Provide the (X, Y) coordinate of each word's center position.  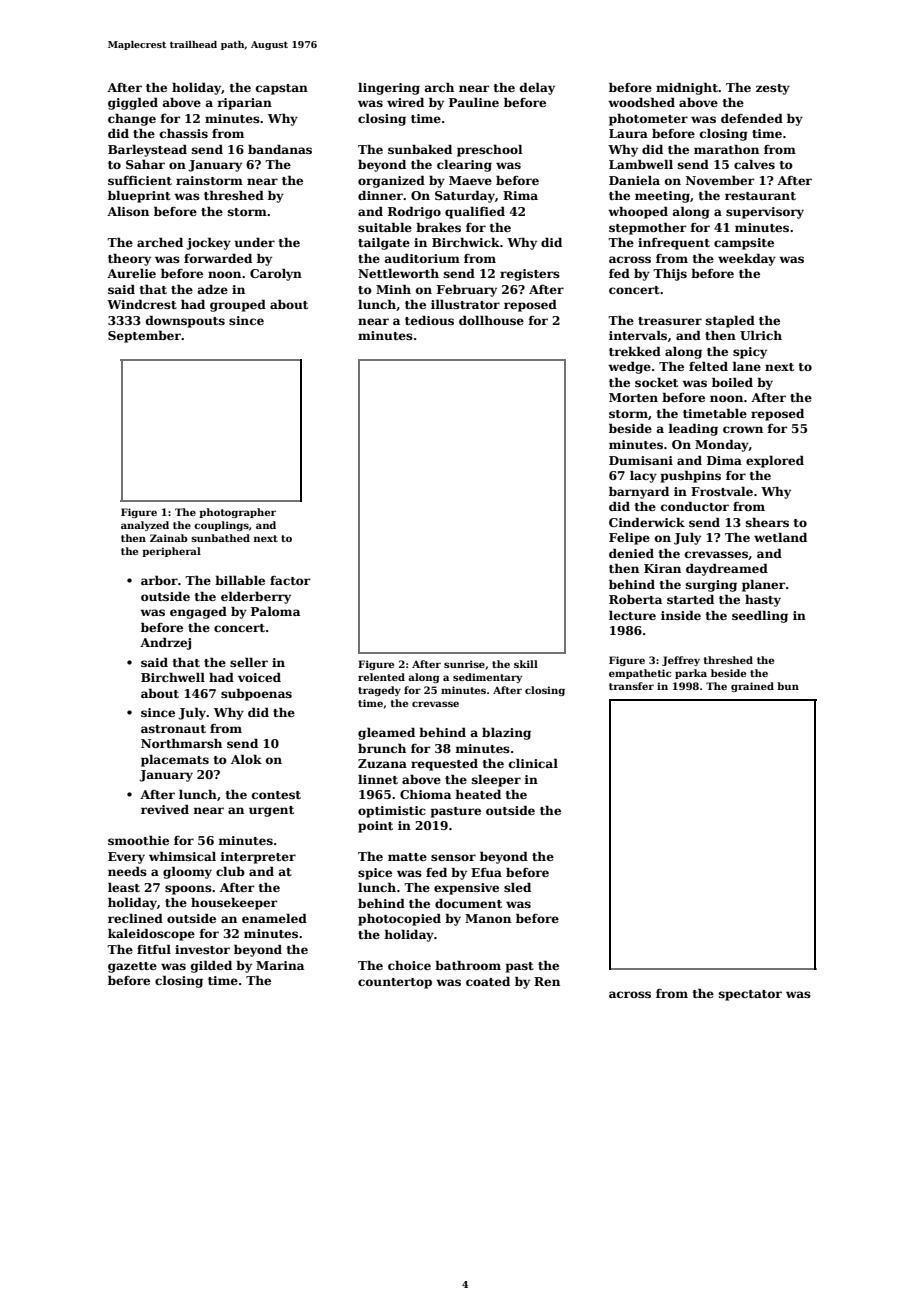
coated (488, 981)
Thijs (670, 274)
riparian (244, 104)
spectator (750, 995)
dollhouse (491, 320)
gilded (211, 966)
